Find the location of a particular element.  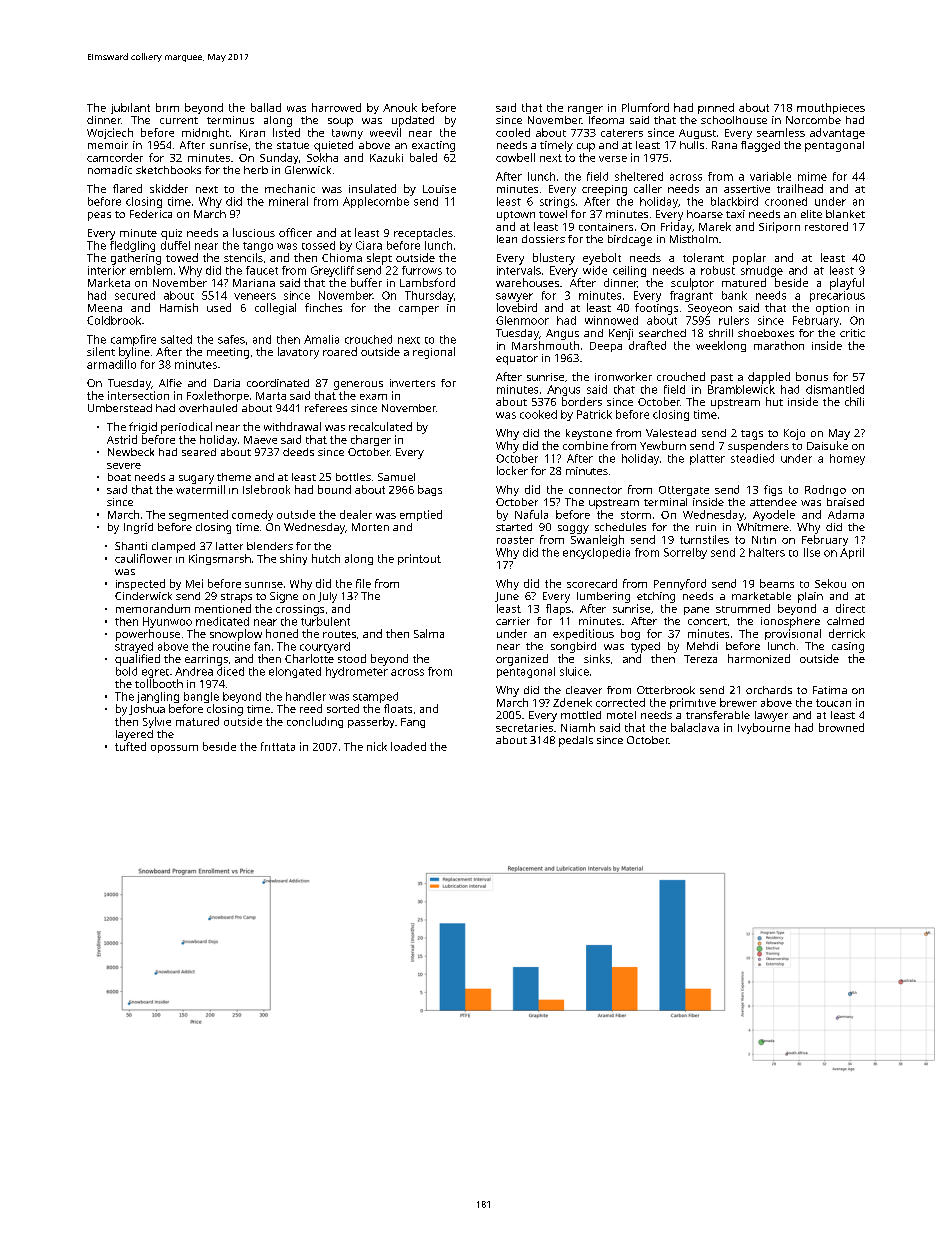

frittata is located at coordinates (278, 746).
